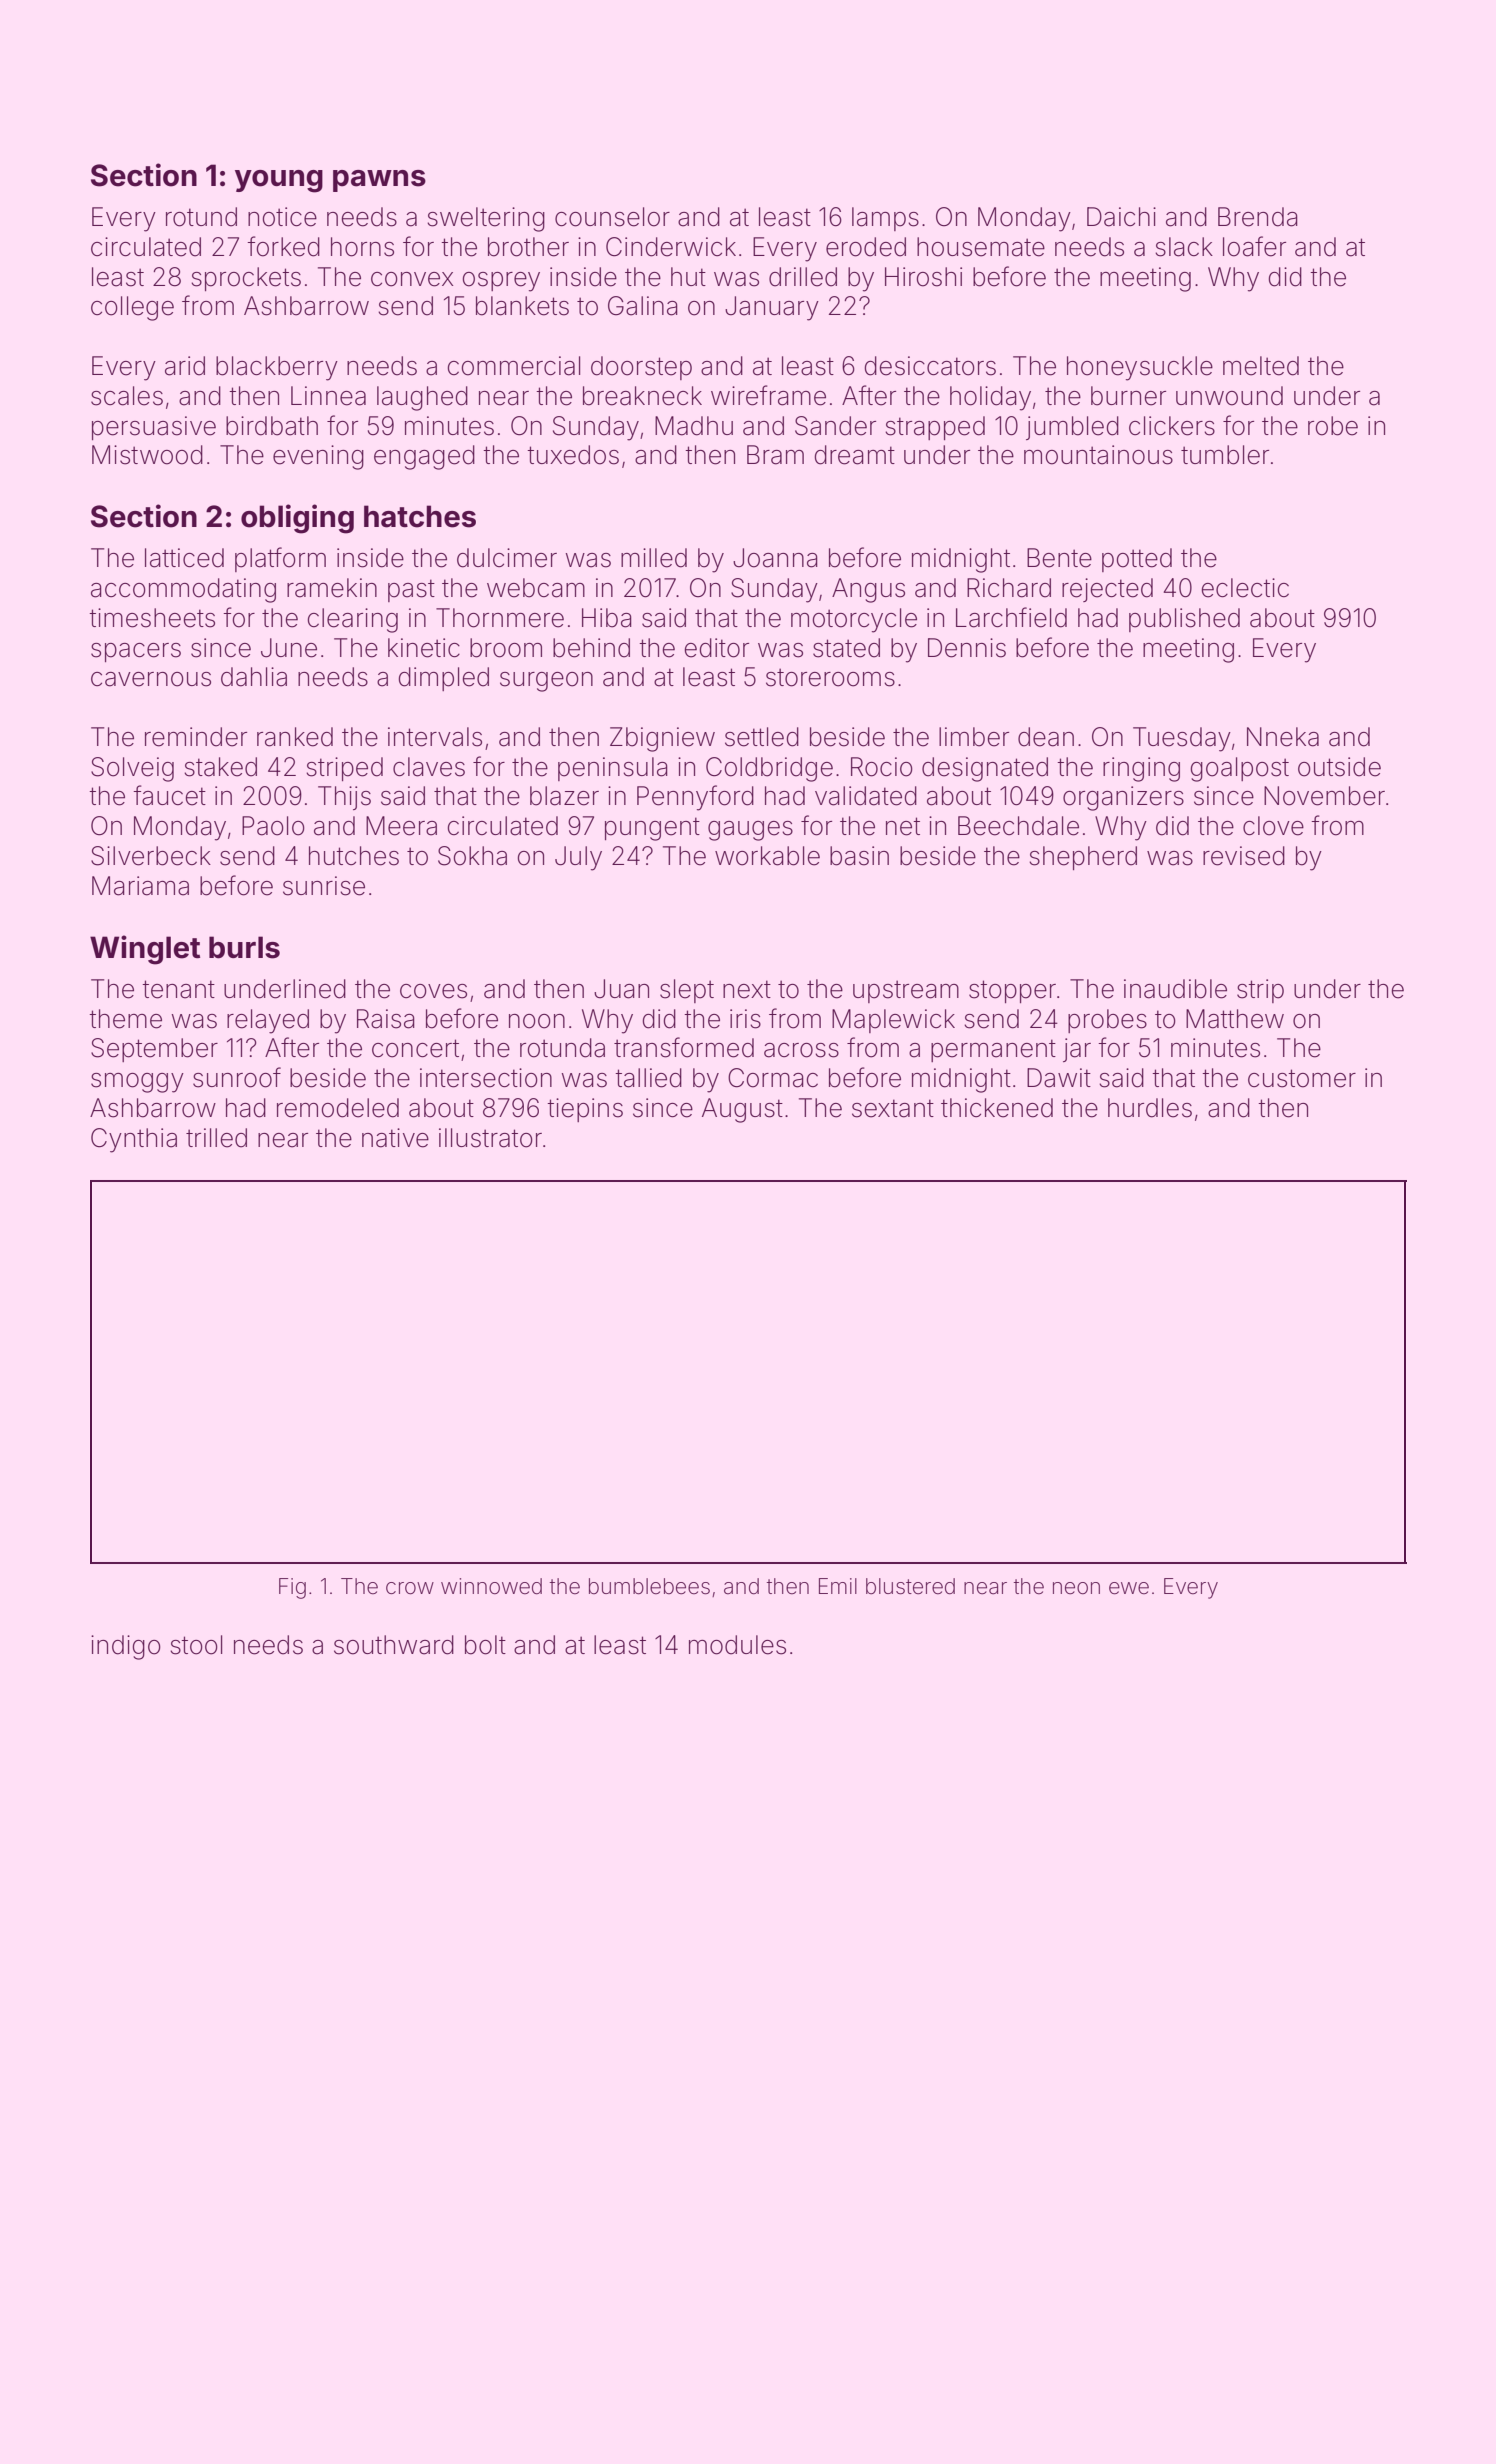 This page has height=2464, width=1496. What do you see at coordinates (279, 181) in the page?
I see `young` at bounding box center [279, 181].
